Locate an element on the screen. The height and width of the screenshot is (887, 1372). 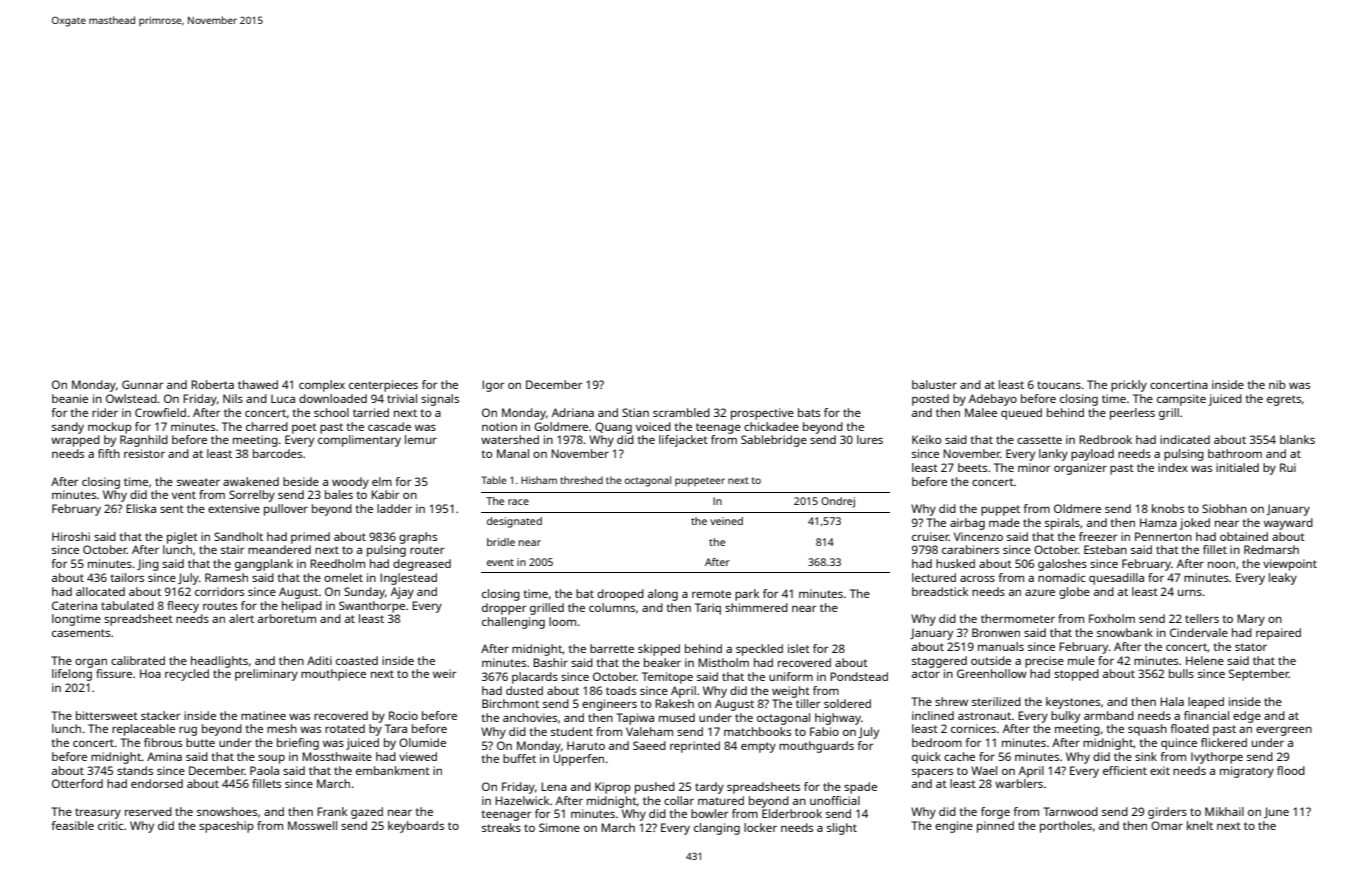
Igor is located at coordinates (493, 386).
